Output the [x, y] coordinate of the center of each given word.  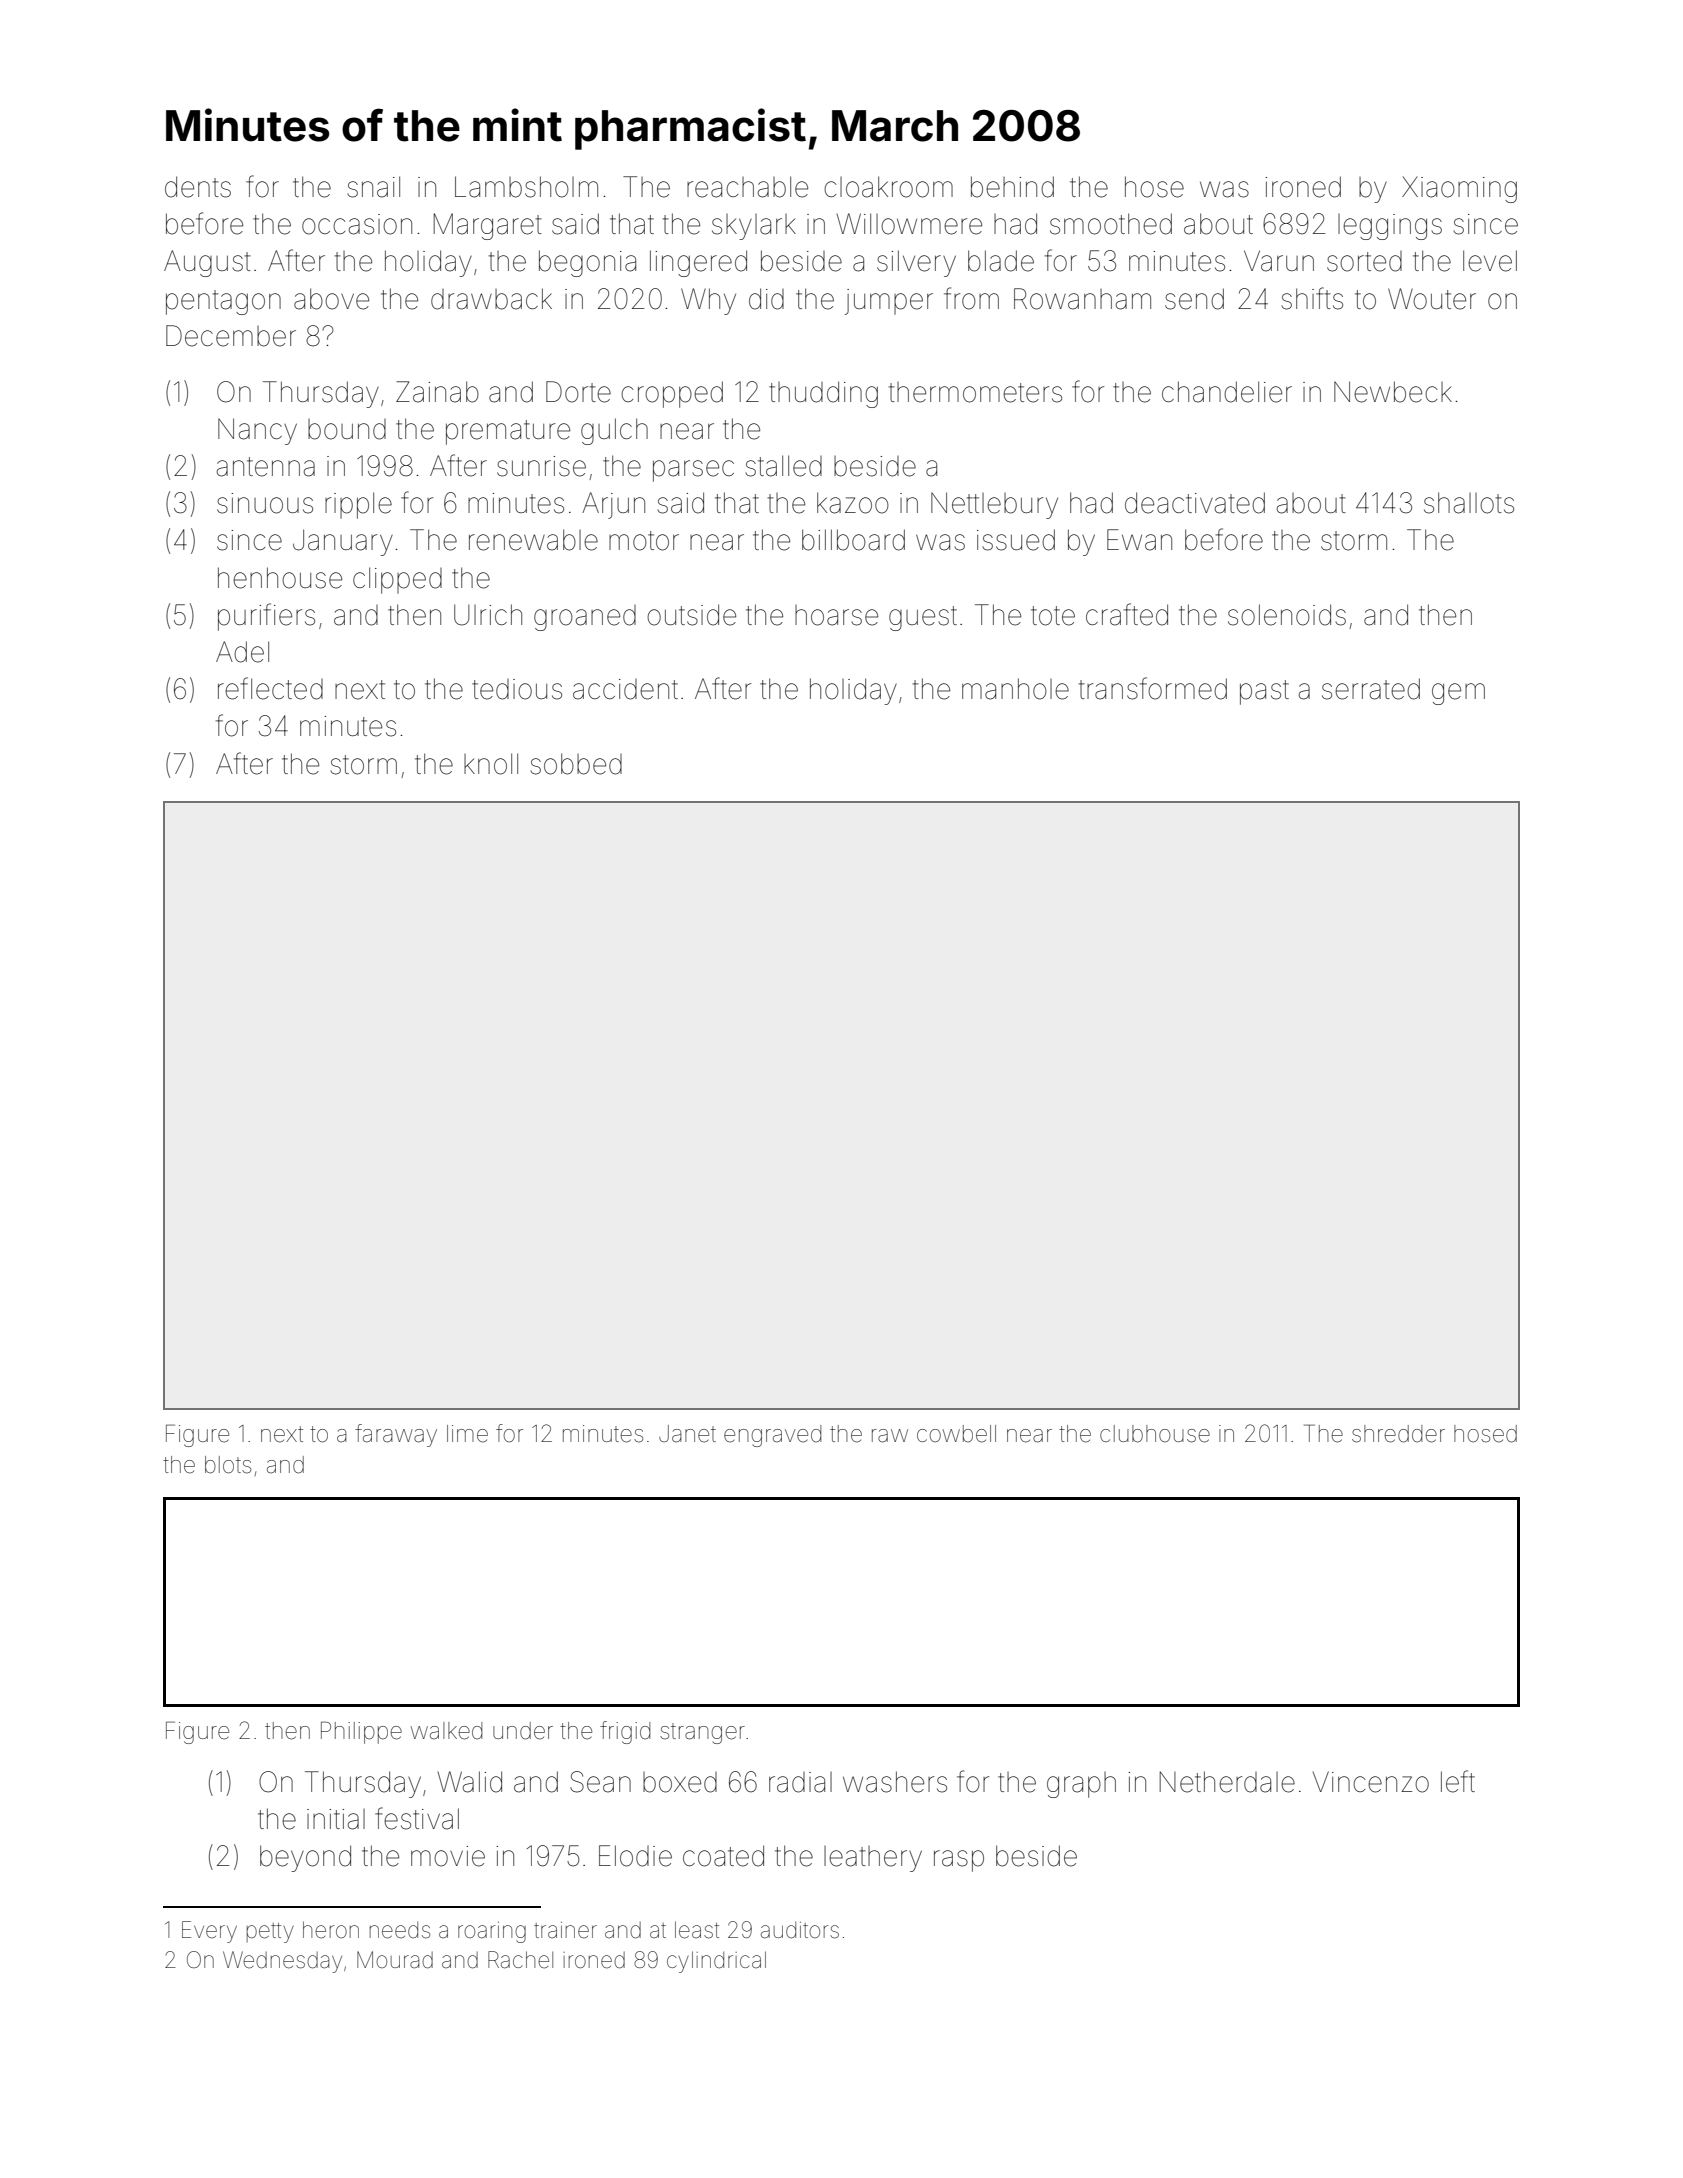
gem [1458, 694]
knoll [491, 764]
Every [209, 1932]
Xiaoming [1459, 189]
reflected [270, 688]
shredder [1398, 1434]
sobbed [576, 764]
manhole [1015, 689]
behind [1012, 187]
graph [1081, 1785]
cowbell [956, 1434]
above [331, 299]
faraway [396, 1435]
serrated [1371, 689]
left [1458, 1781]
